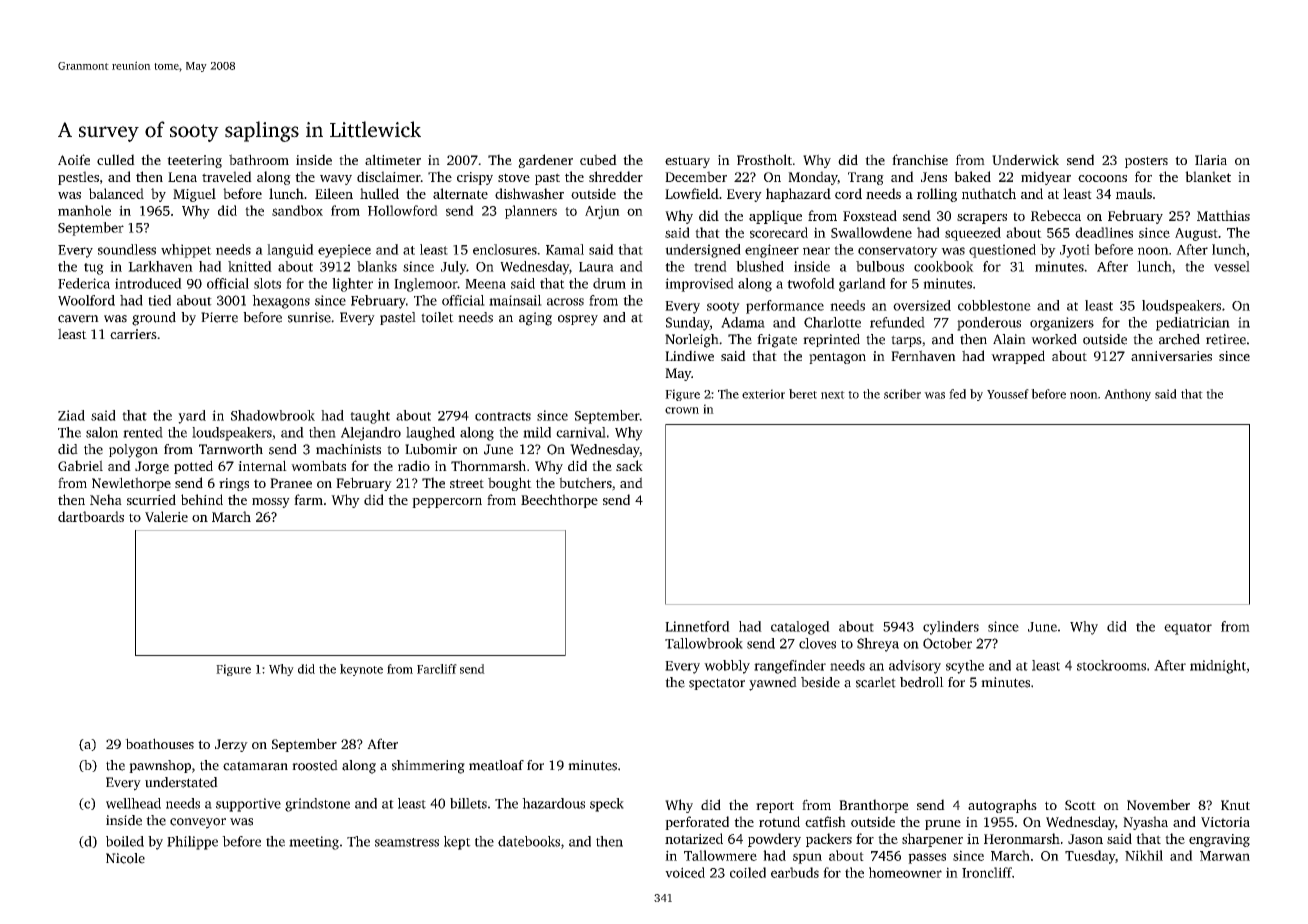 The height and width of the screenshot is (924, 1308). I want to click on dartboards, so click(91, 516).
